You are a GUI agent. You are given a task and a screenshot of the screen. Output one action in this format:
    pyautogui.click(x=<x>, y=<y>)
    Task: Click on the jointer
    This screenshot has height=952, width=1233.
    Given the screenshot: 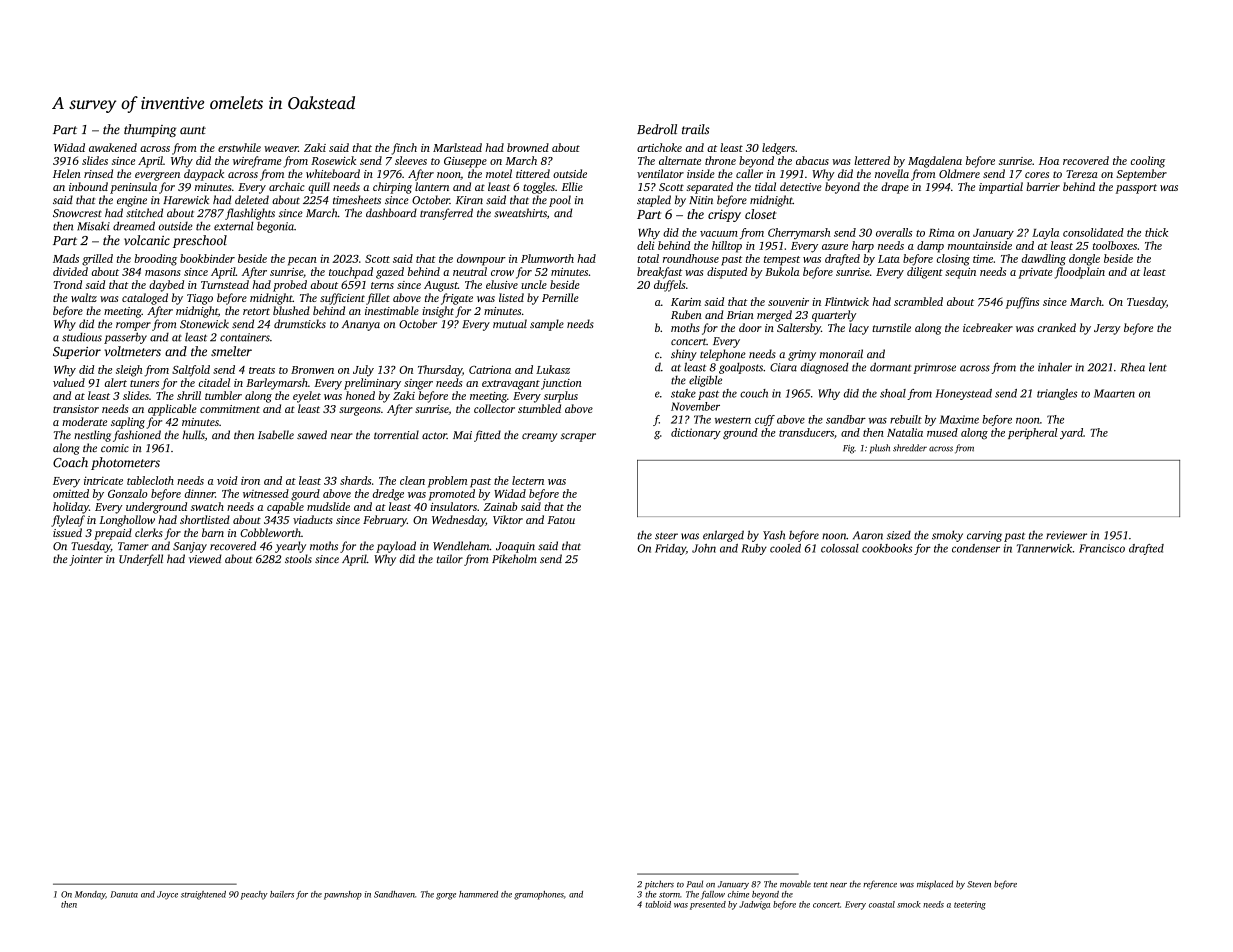 What is the action you would take?
    pyautogui.click(x=86, y=560)
